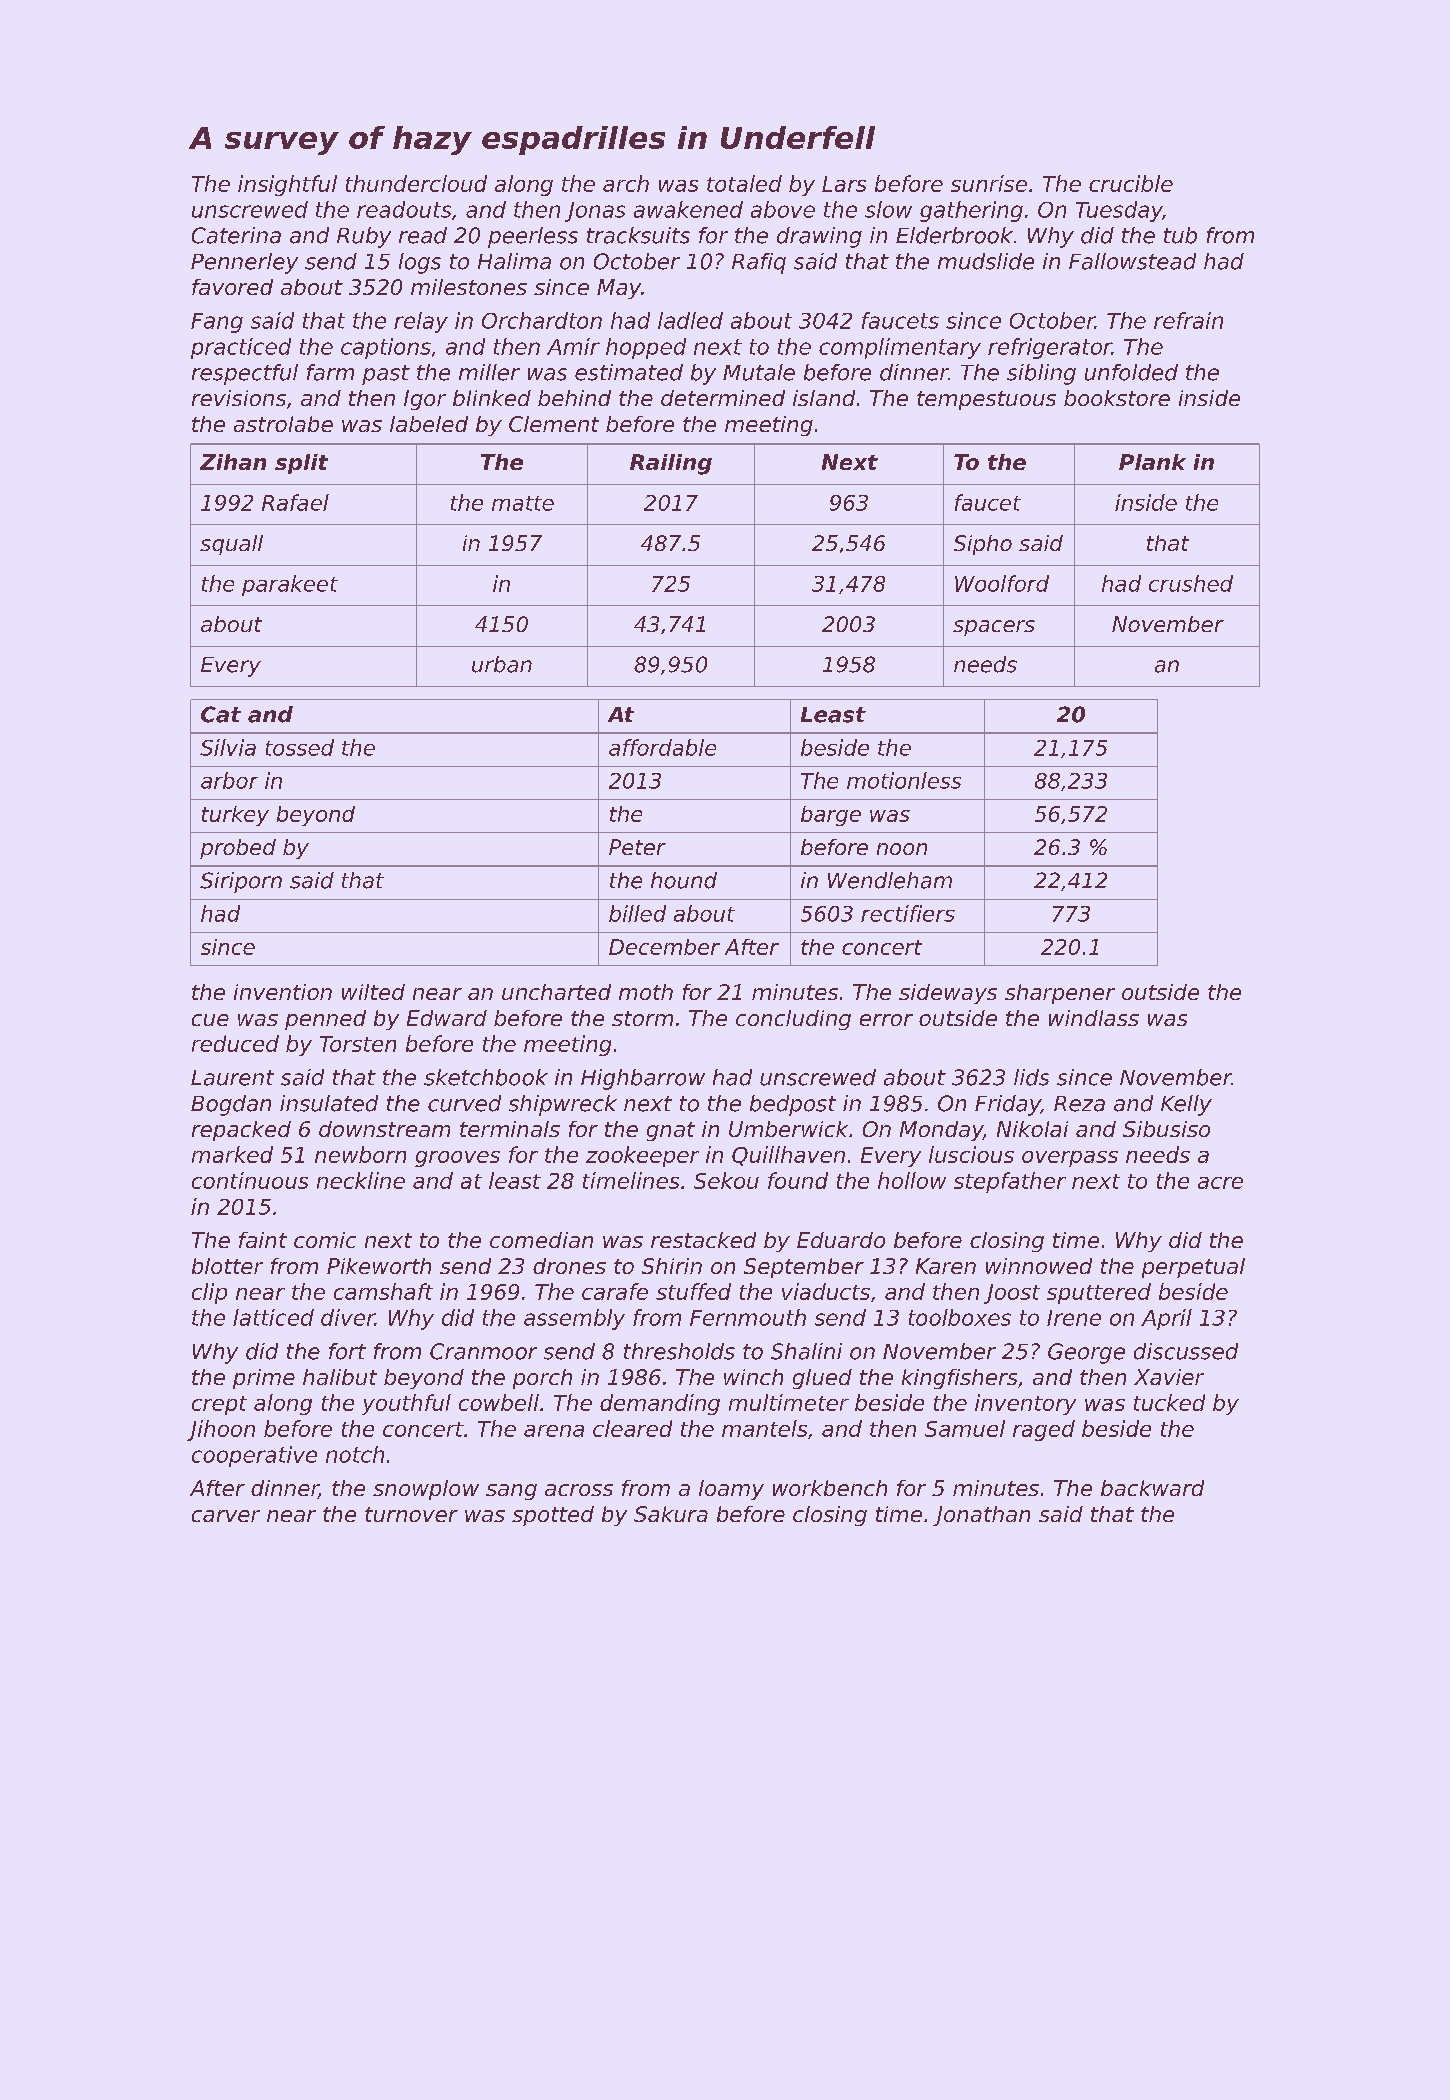  I want to click on carver, so click(226, 1516).
